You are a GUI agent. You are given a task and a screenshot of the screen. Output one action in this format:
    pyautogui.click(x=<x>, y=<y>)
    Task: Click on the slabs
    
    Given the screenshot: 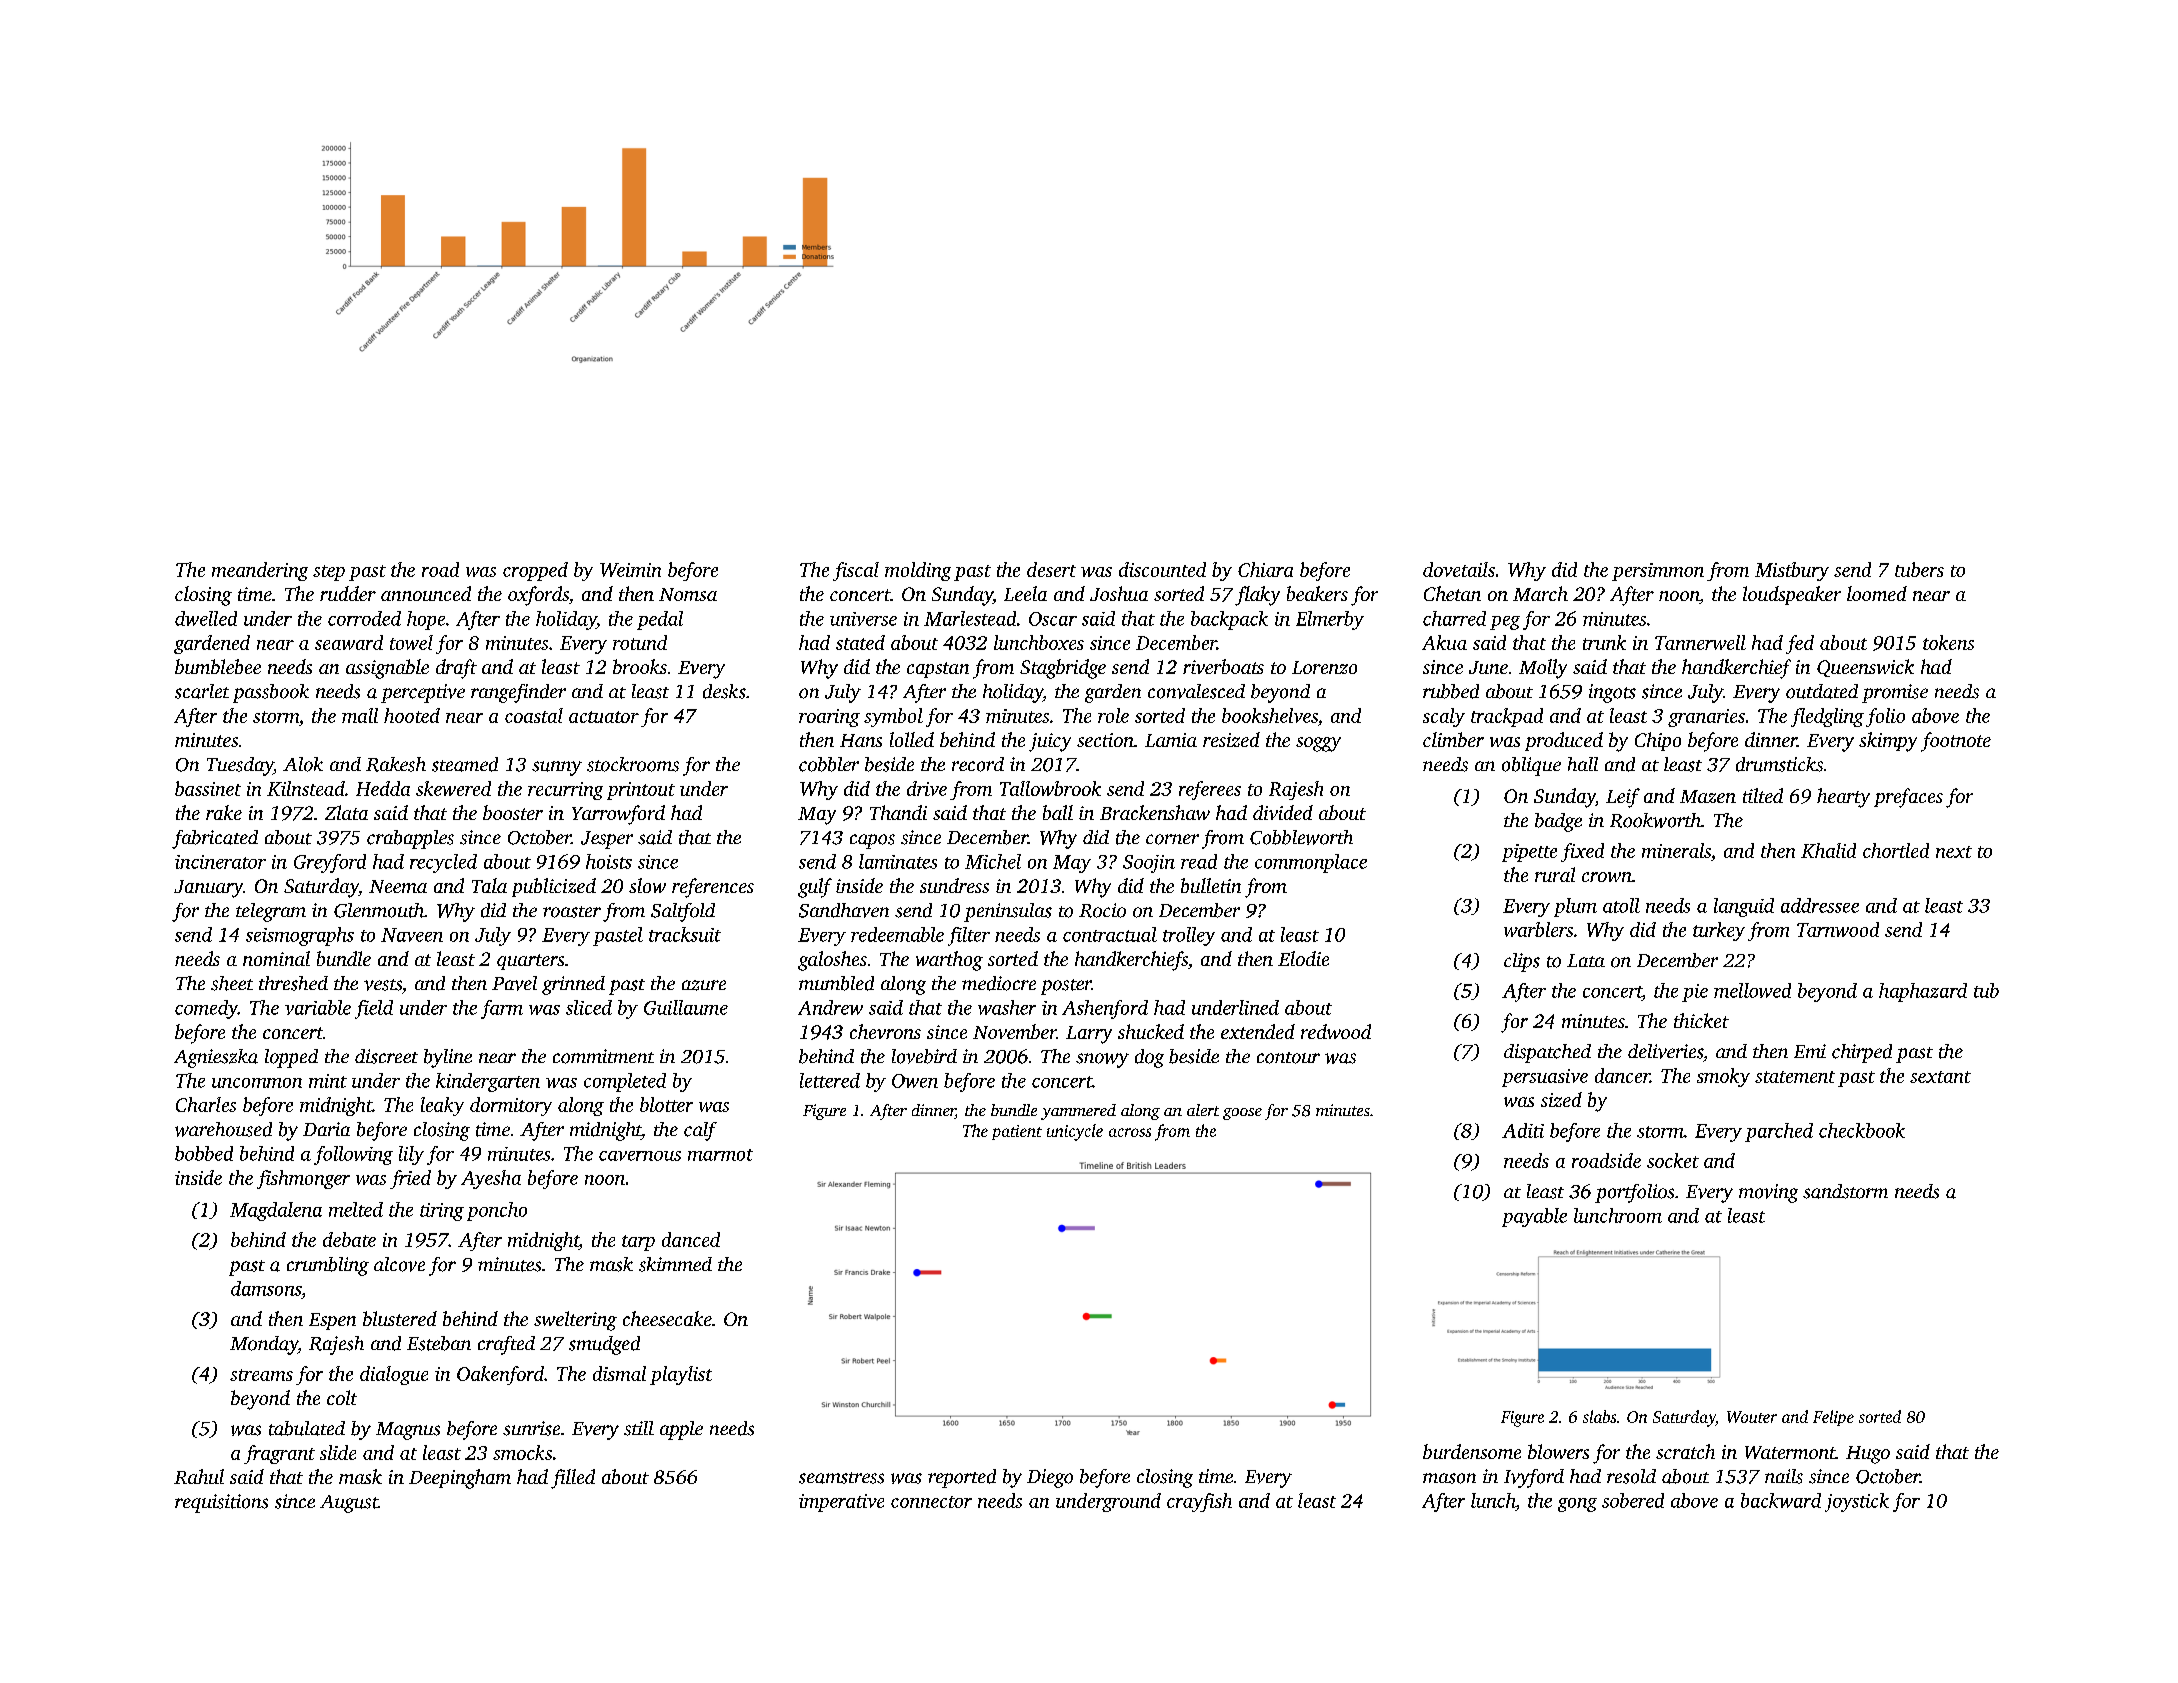 What is the action you would take?
    pyautogui.click(x=1599, y=1416)
